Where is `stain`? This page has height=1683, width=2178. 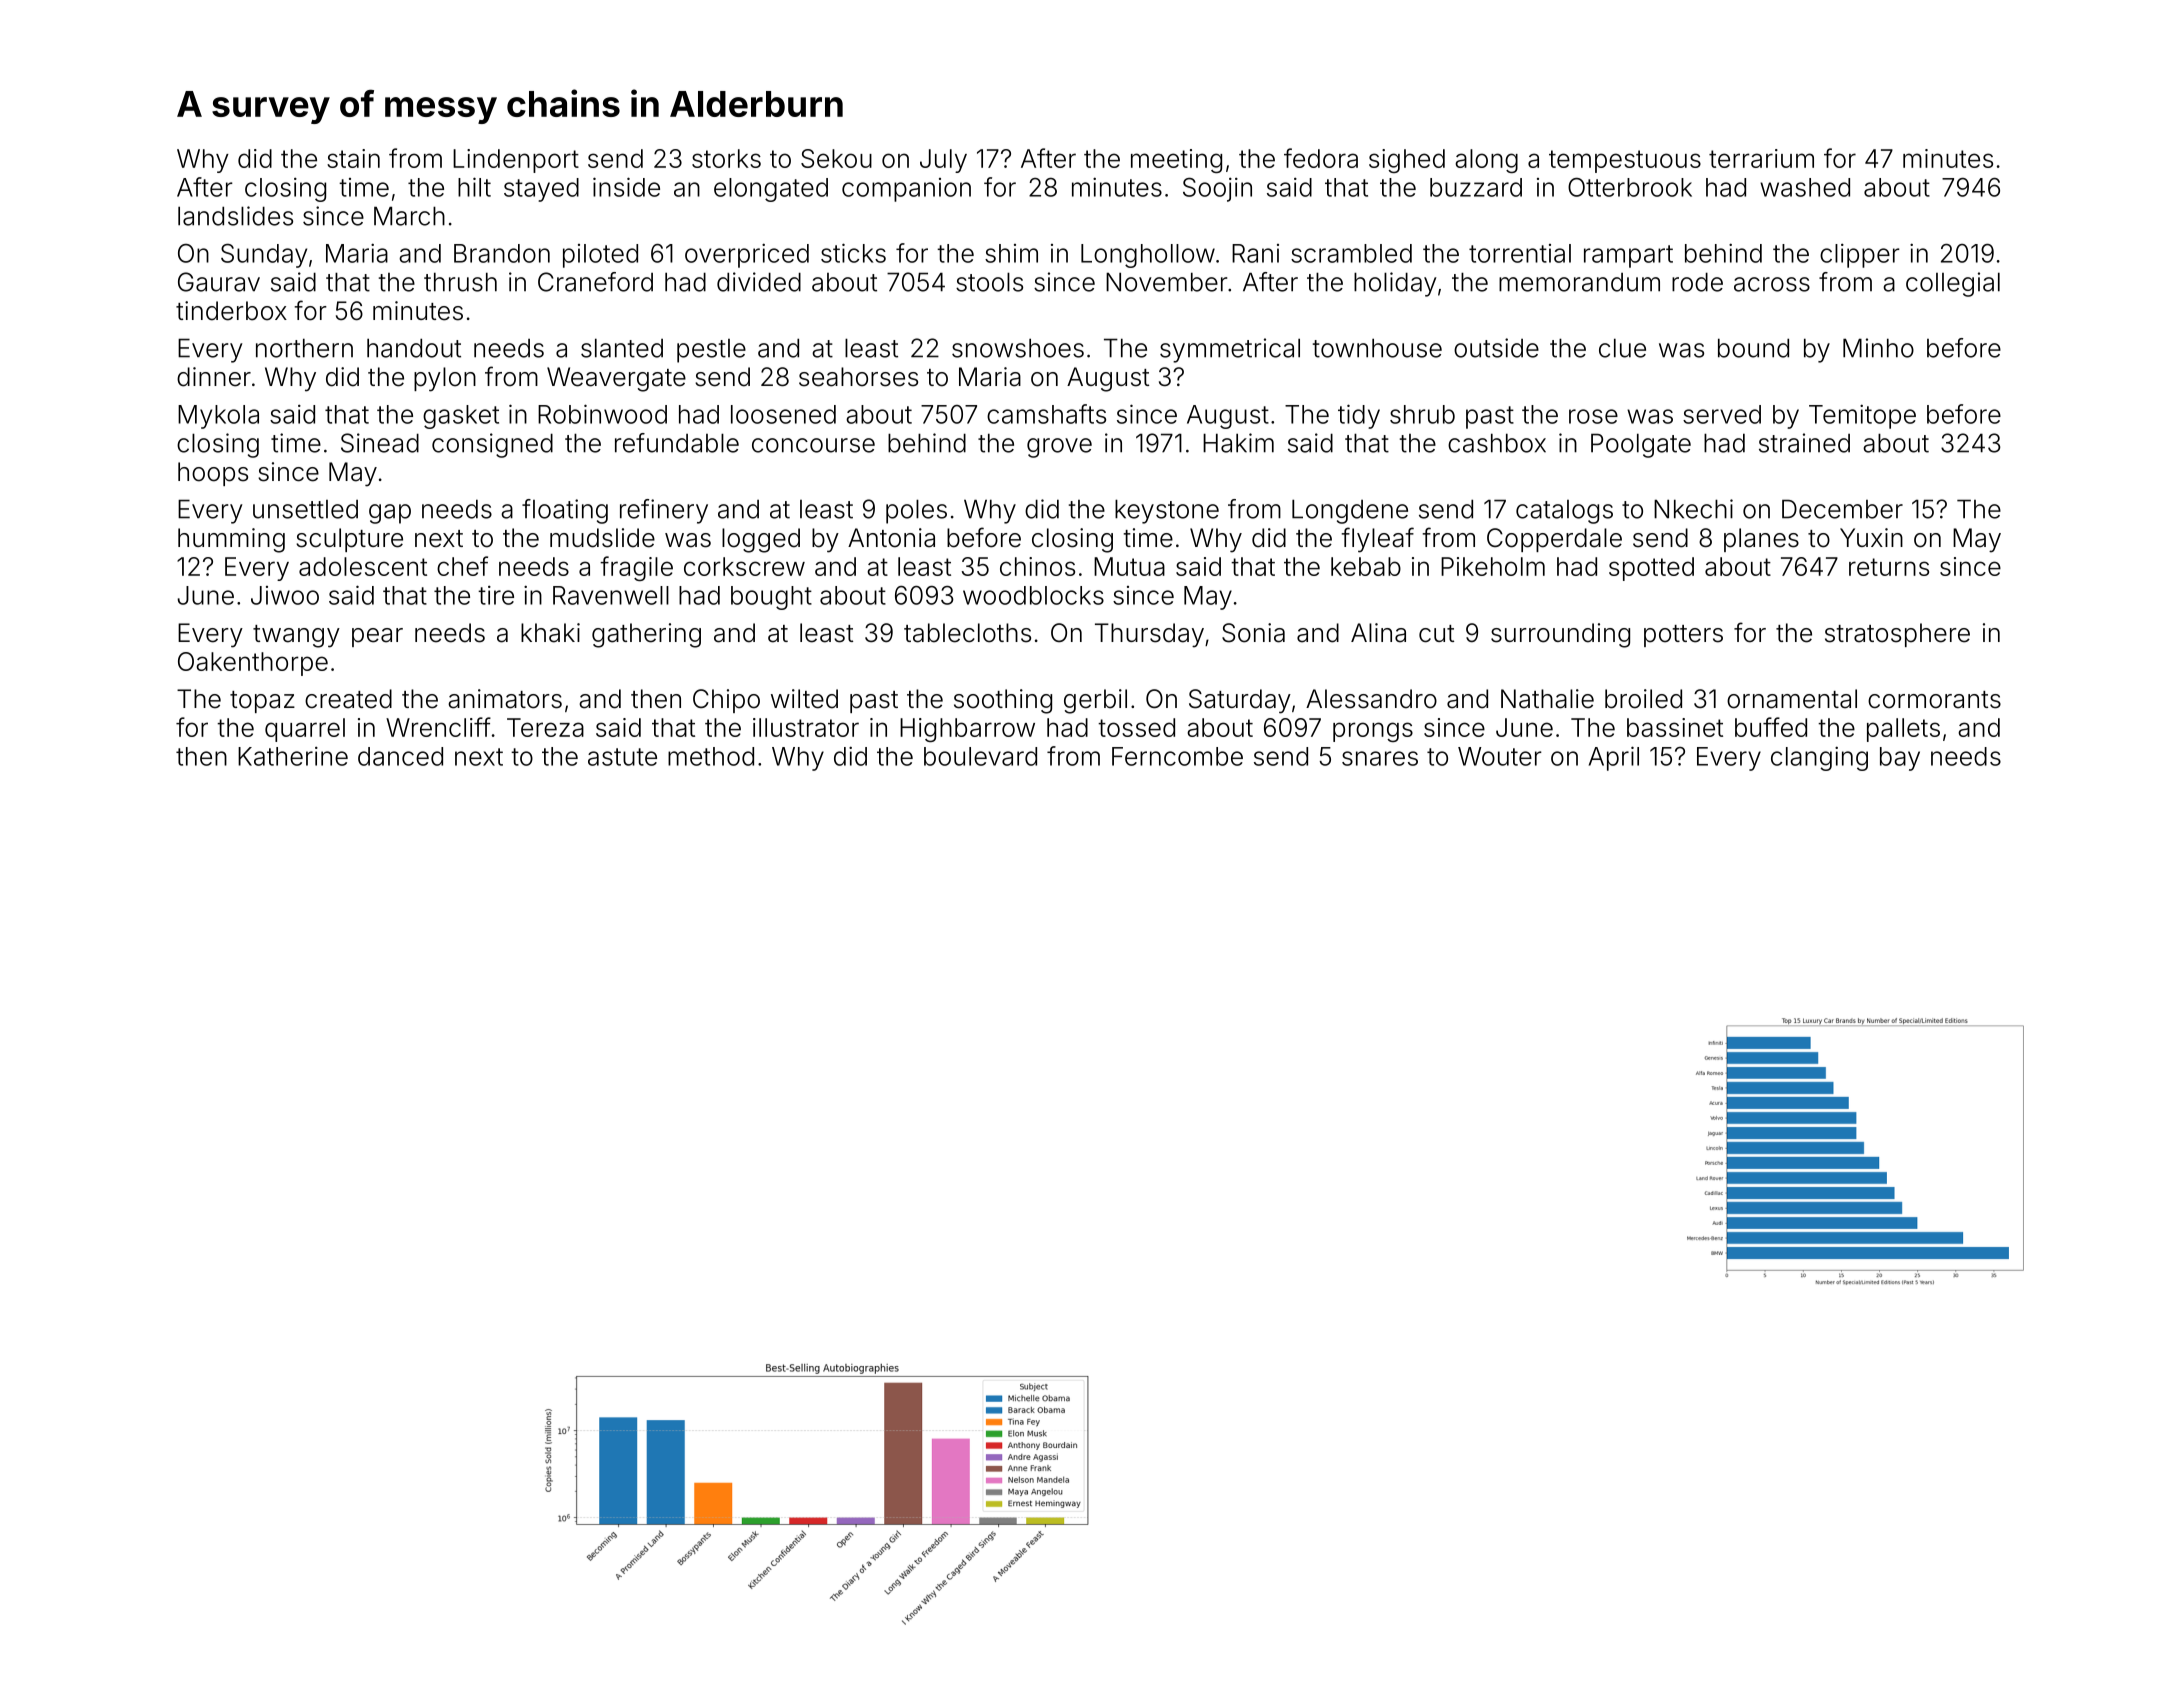
stain is located at coordinates (353, 158).
